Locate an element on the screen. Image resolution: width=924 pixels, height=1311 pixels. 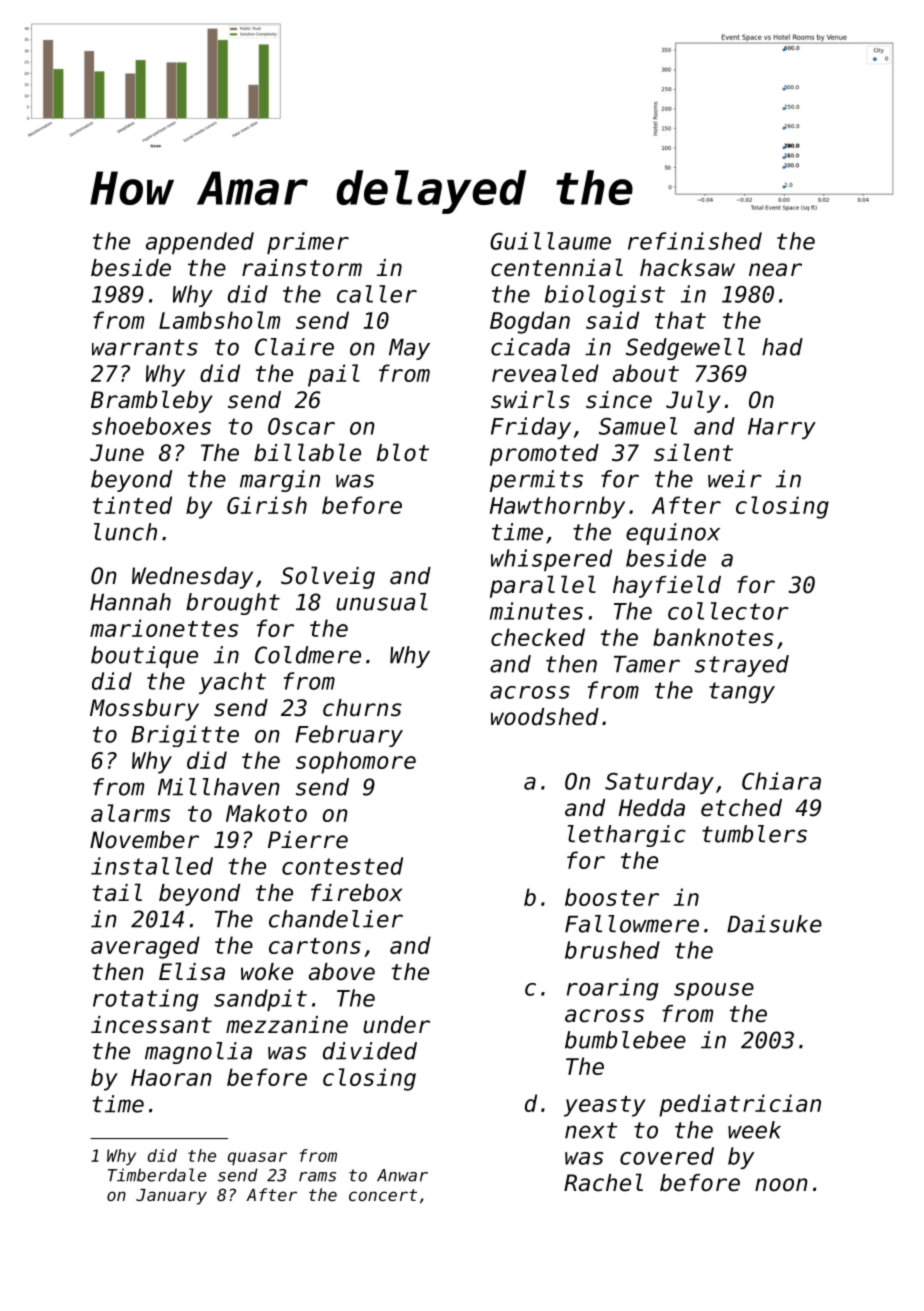
Guillaume is located at coordinates (550, 241).
